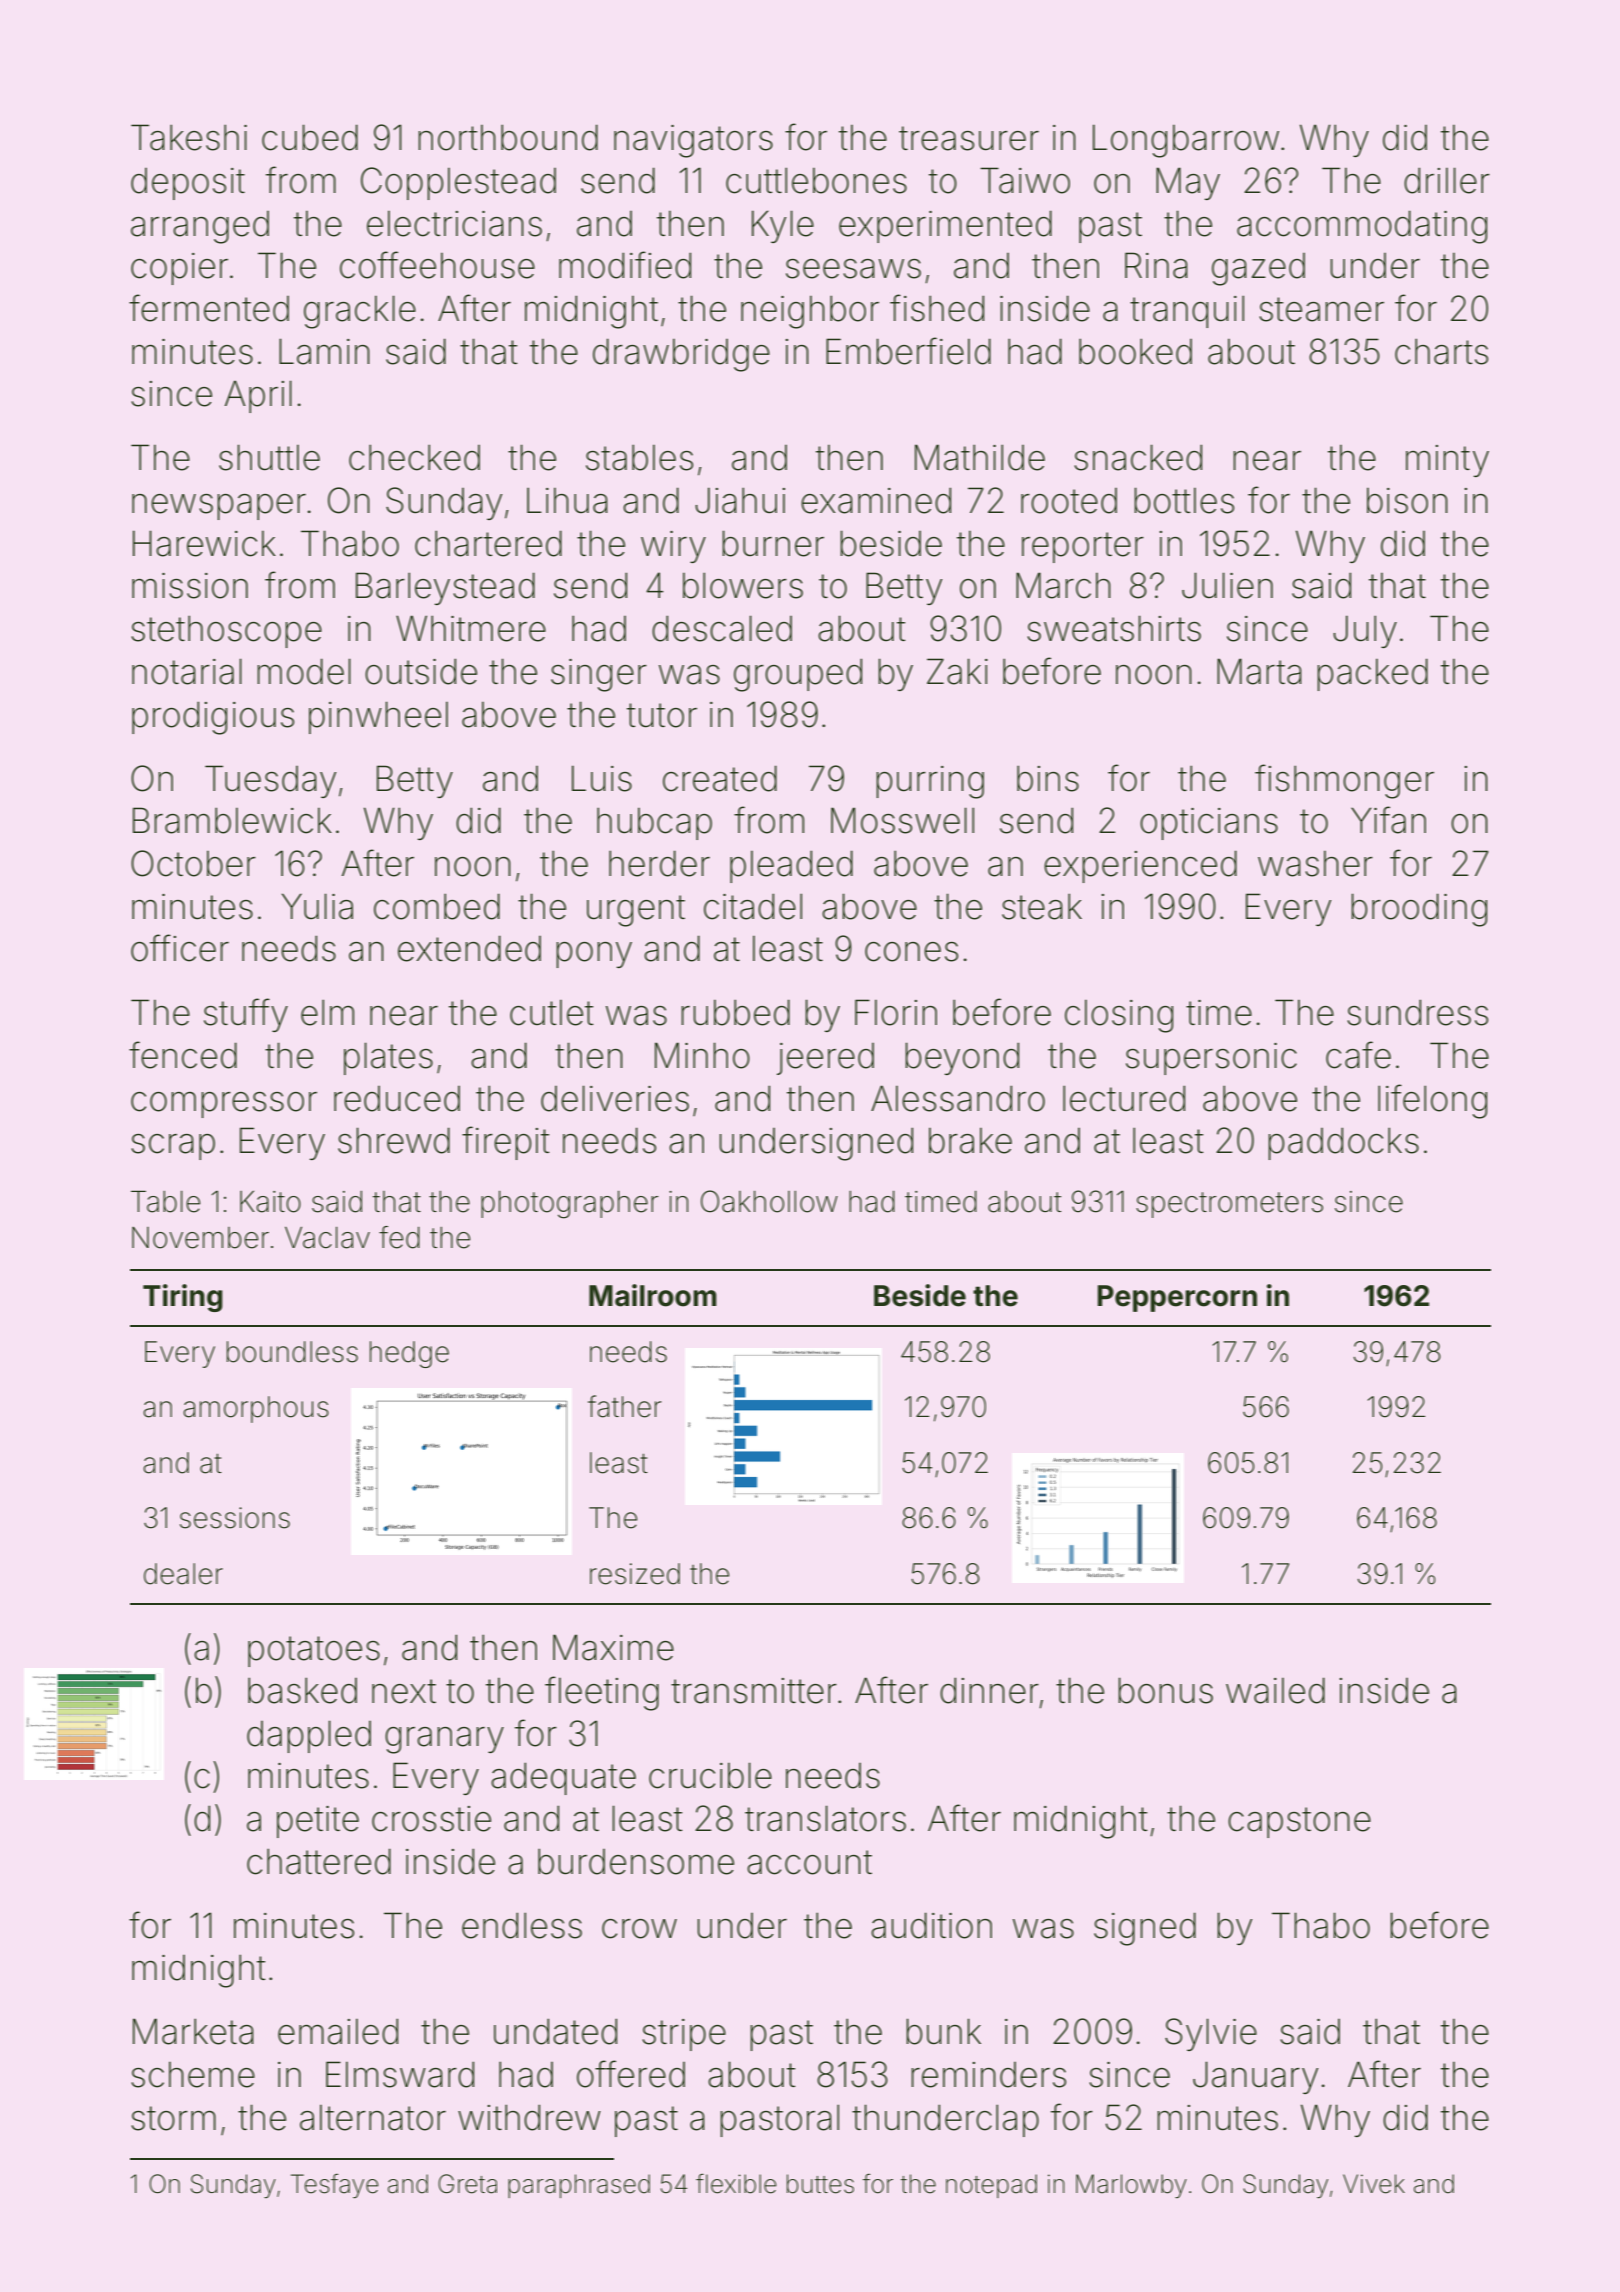 This screenshot has width=1620, height=2292. I want to click on Greta, so click(467, 2184).
